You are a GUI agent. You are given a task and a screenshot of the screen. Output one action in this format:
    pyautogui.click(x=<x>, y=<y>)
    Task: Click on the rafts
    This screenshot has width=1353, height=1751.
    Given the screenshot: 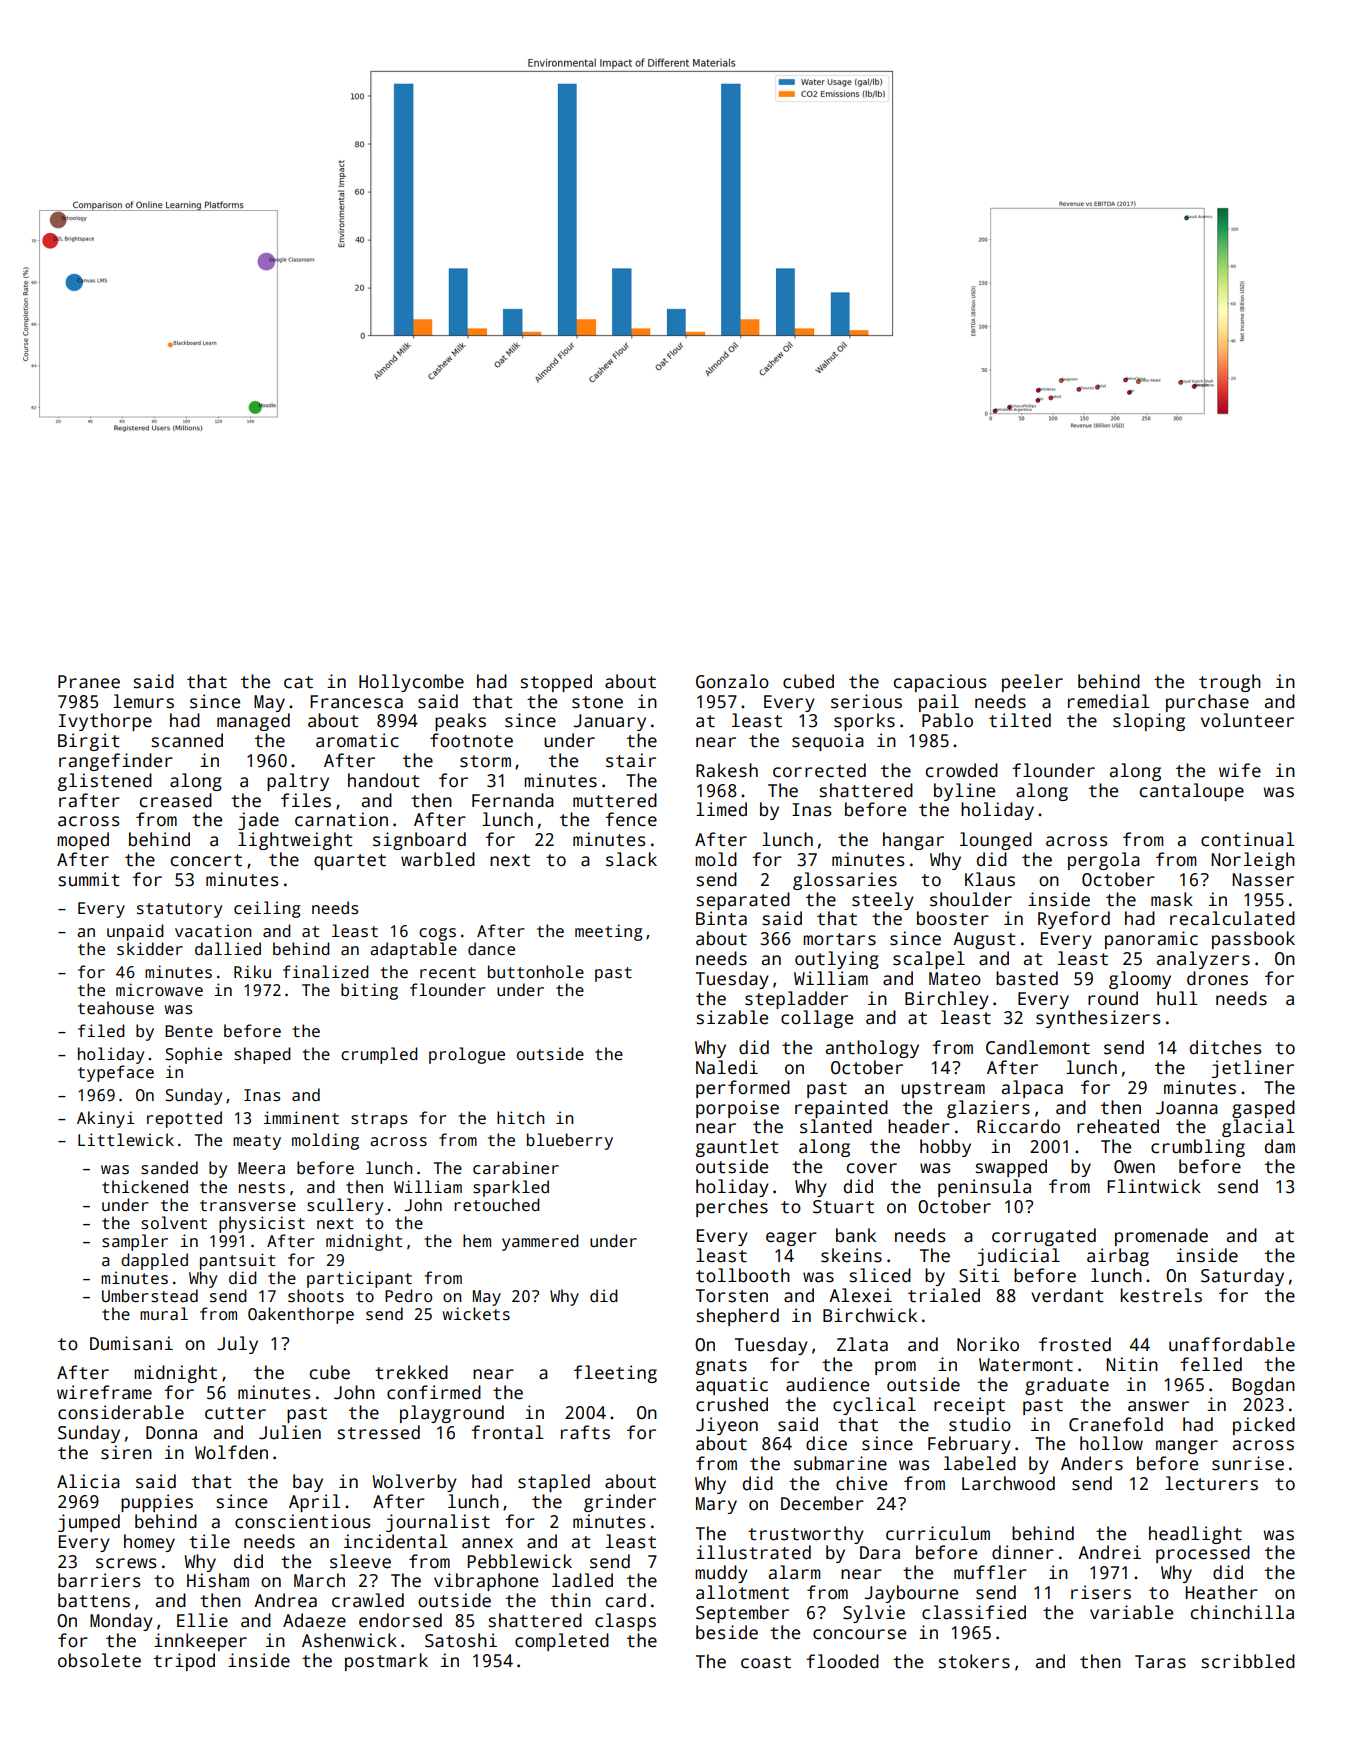 What is the action you would take?
    pyautogui.click(x=585, y=1432)
